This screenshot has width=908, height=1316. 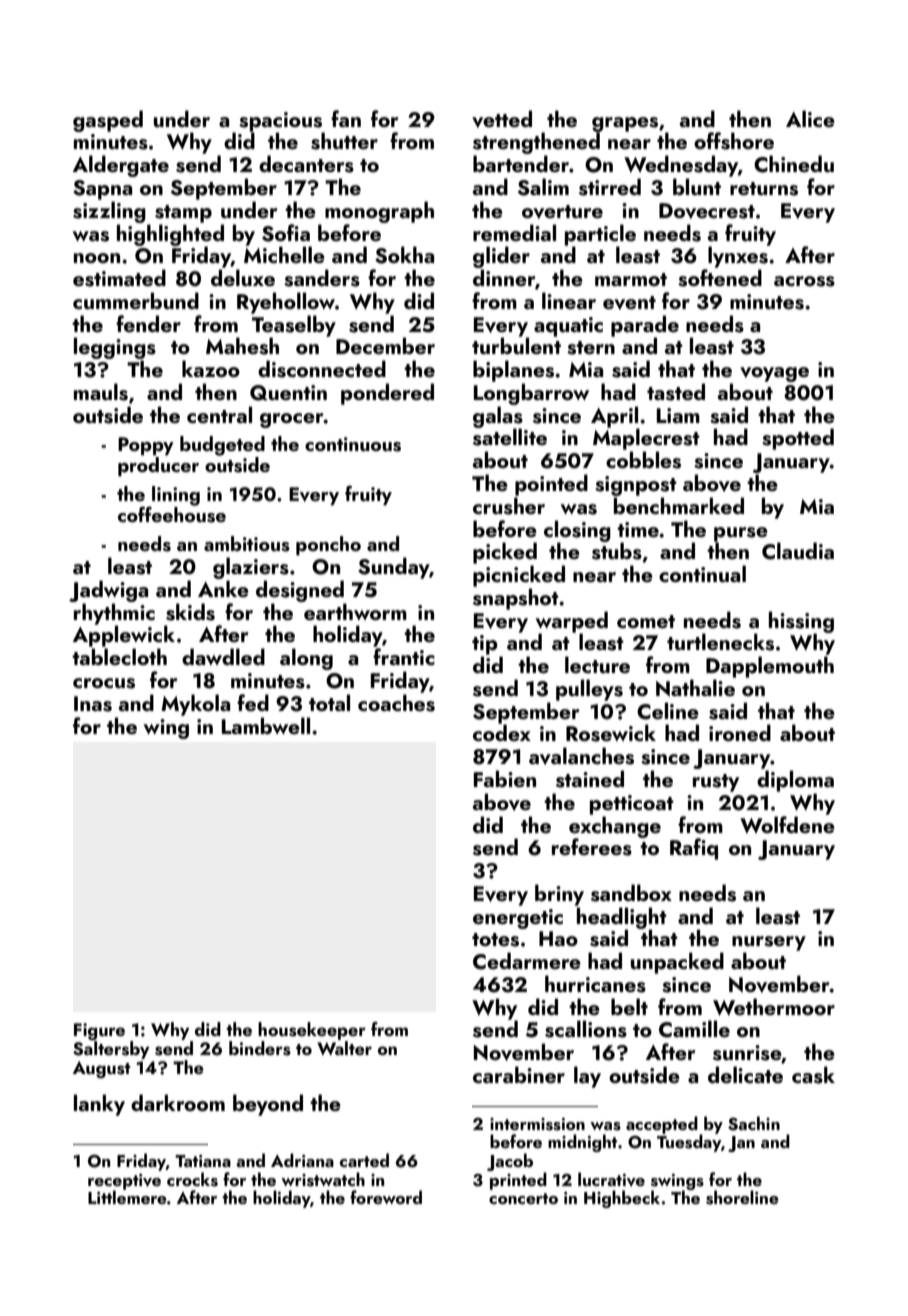 I want to click on grapes, so click(x=625, y=124).
